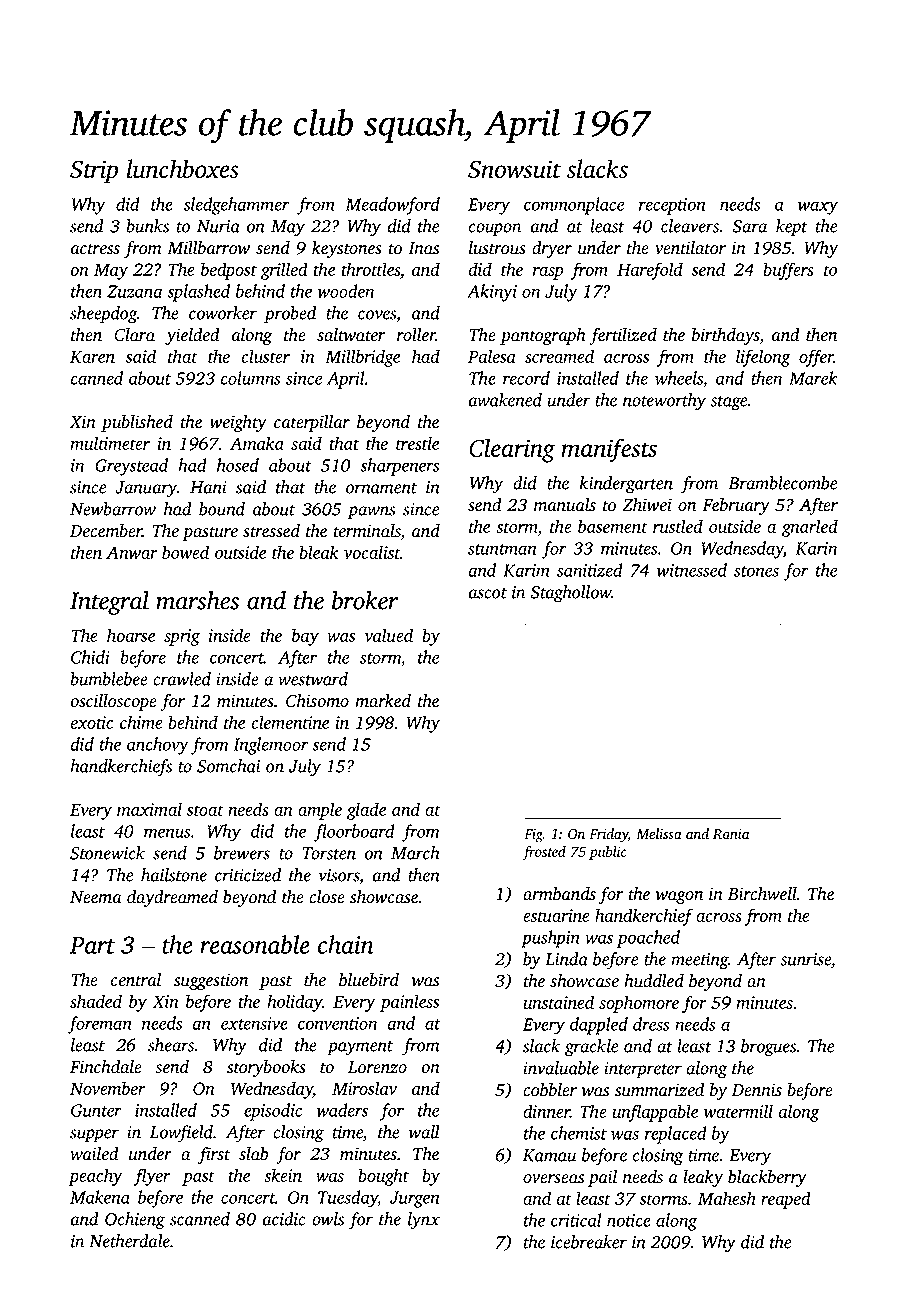 This screenshot has width=908, height=1316. Describe the element at coordinates (514, 169) in the screenshot. I see `Snowsuit` at that location.
